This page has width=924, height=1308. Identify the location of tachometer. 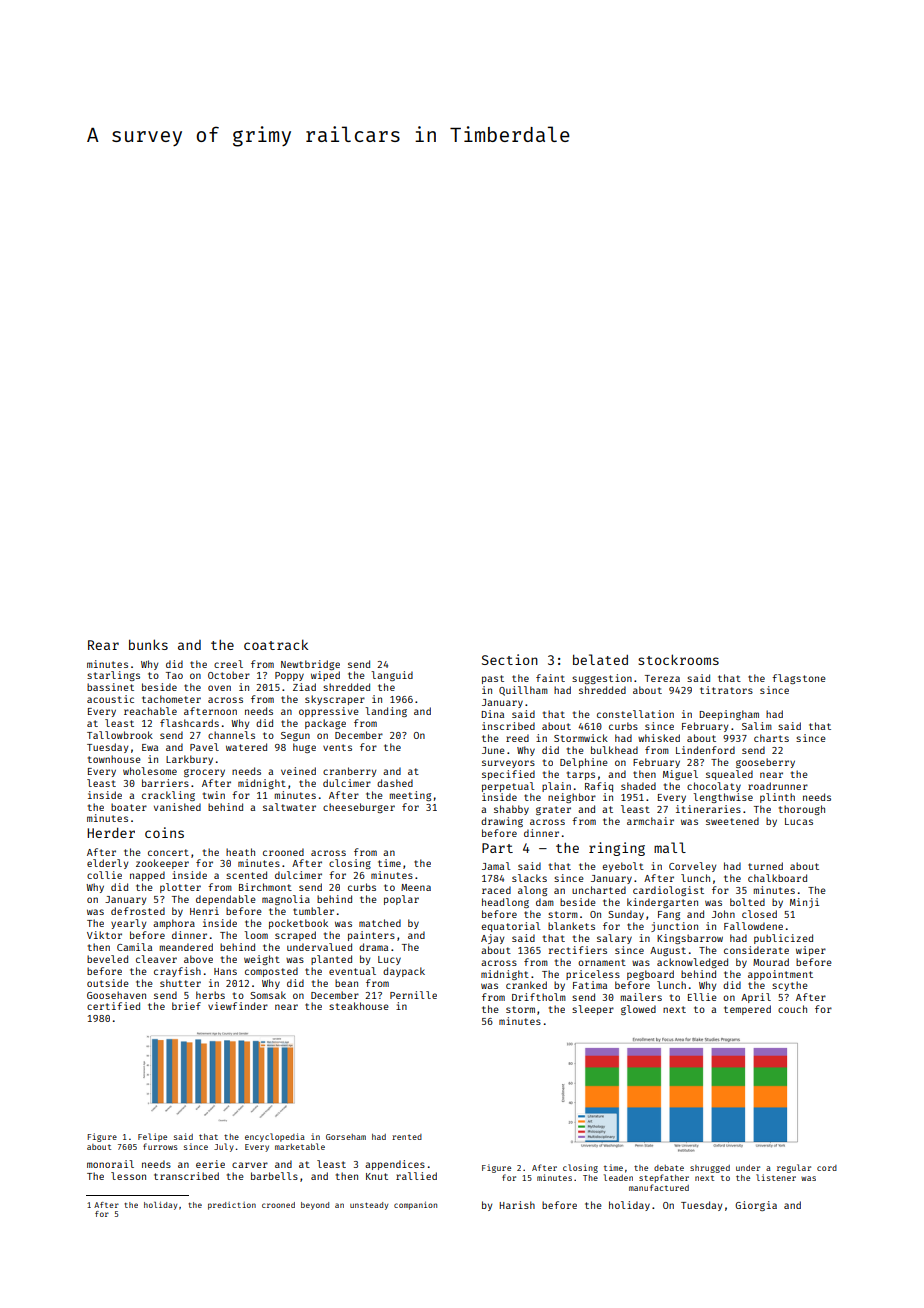
(171, 699).
